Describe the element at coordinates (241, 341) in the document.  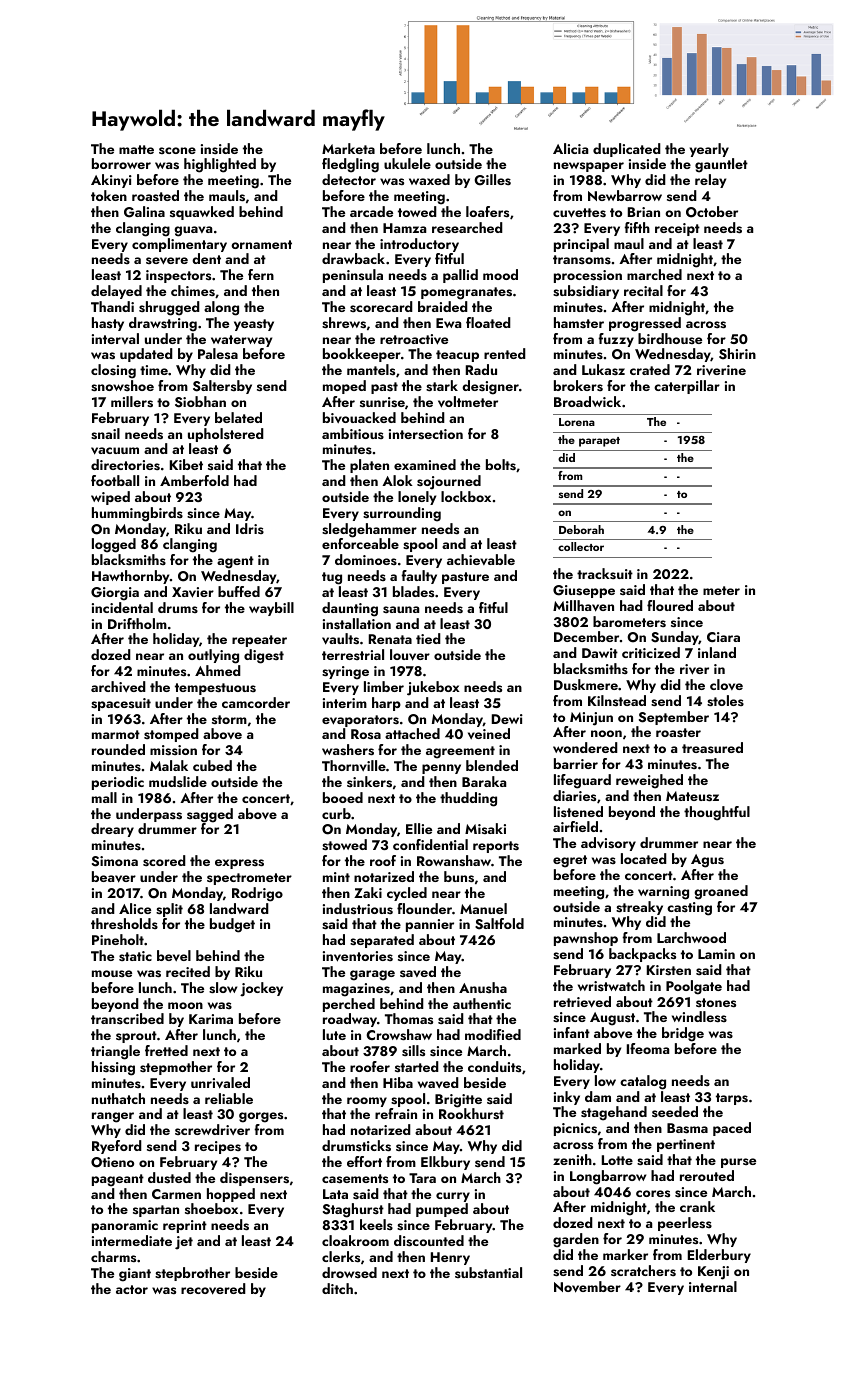
I see `waterway` at that location.
